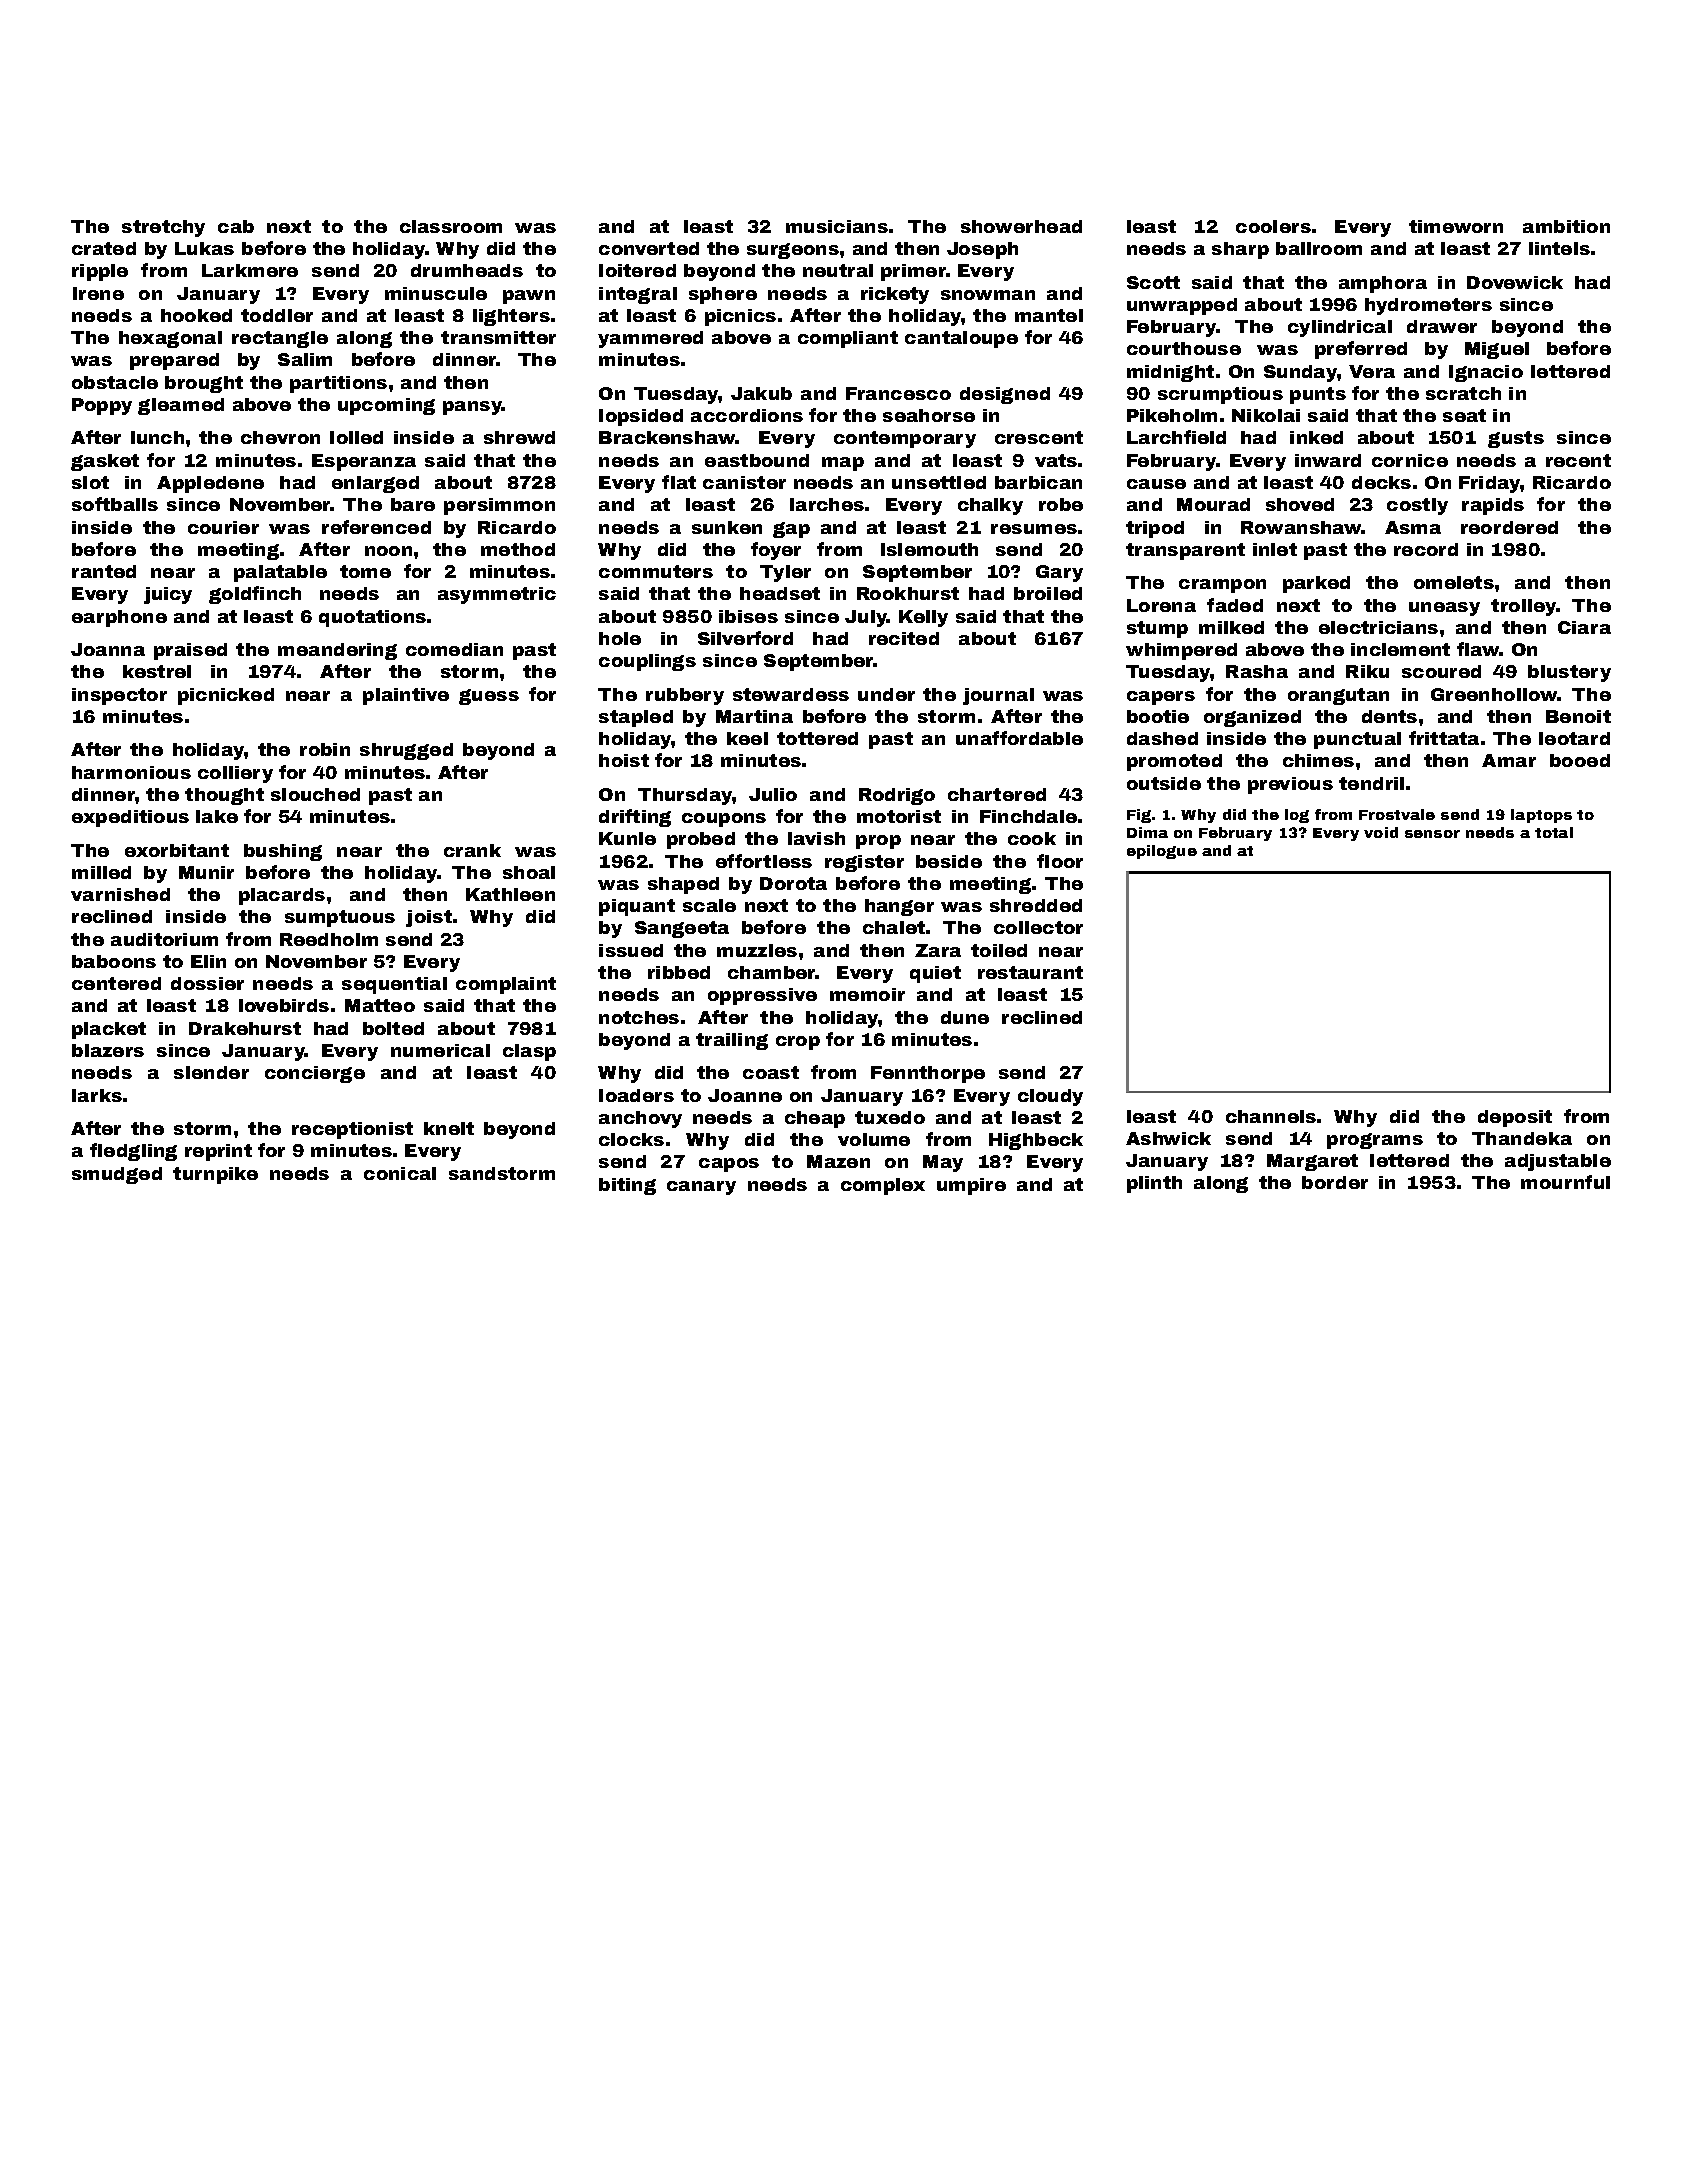 The image size is (1683, 2178). Describe the element at coordinates (164, 939) in the screenshot. I see `auditorium` at that location.
